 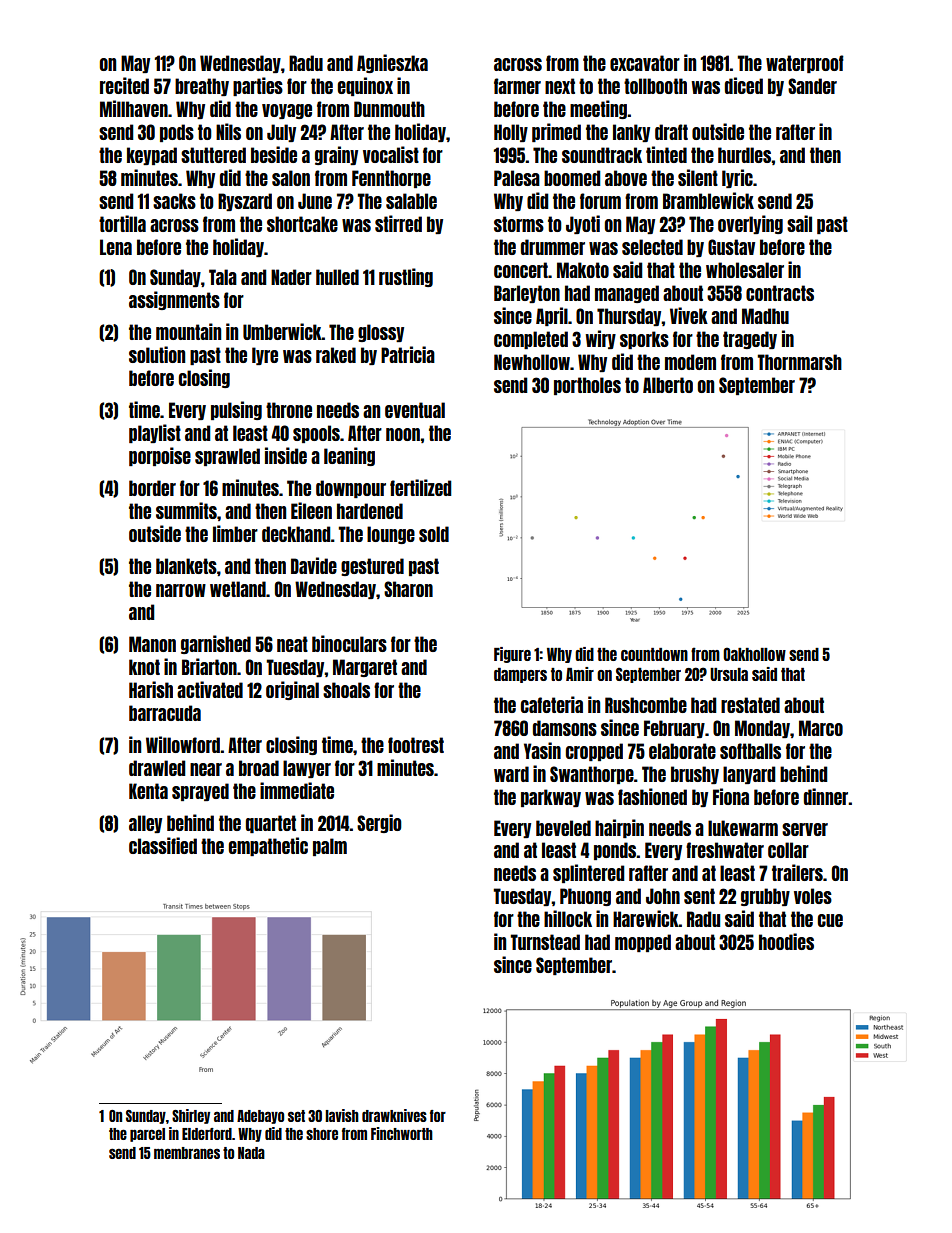 What do you see at coordinates (191, 1116) in the document?
I see `Shirley` at bounding box center [191, 1116].
